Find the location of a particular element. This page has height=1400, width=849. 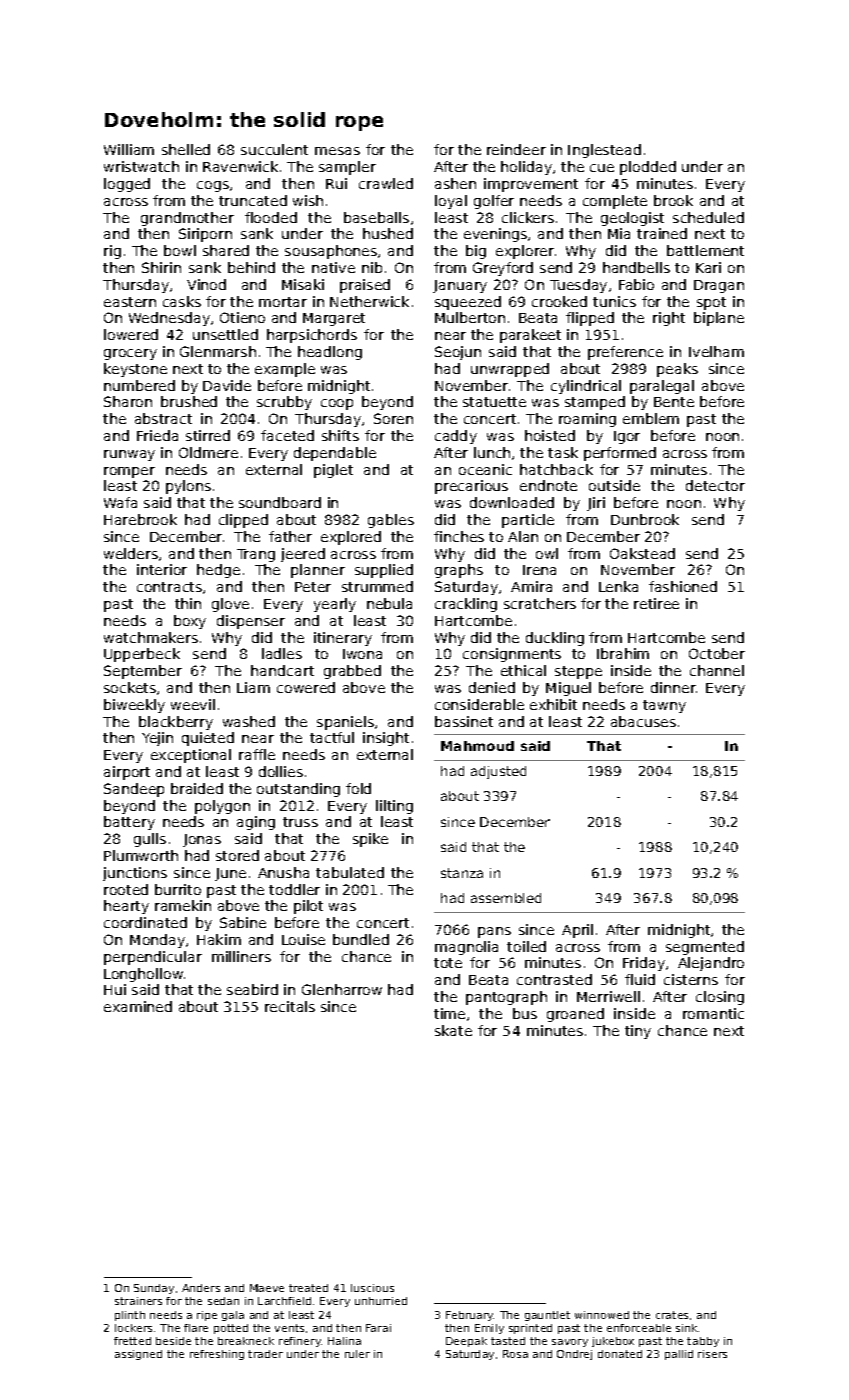

succulent is located at coordinates (274, 149).
